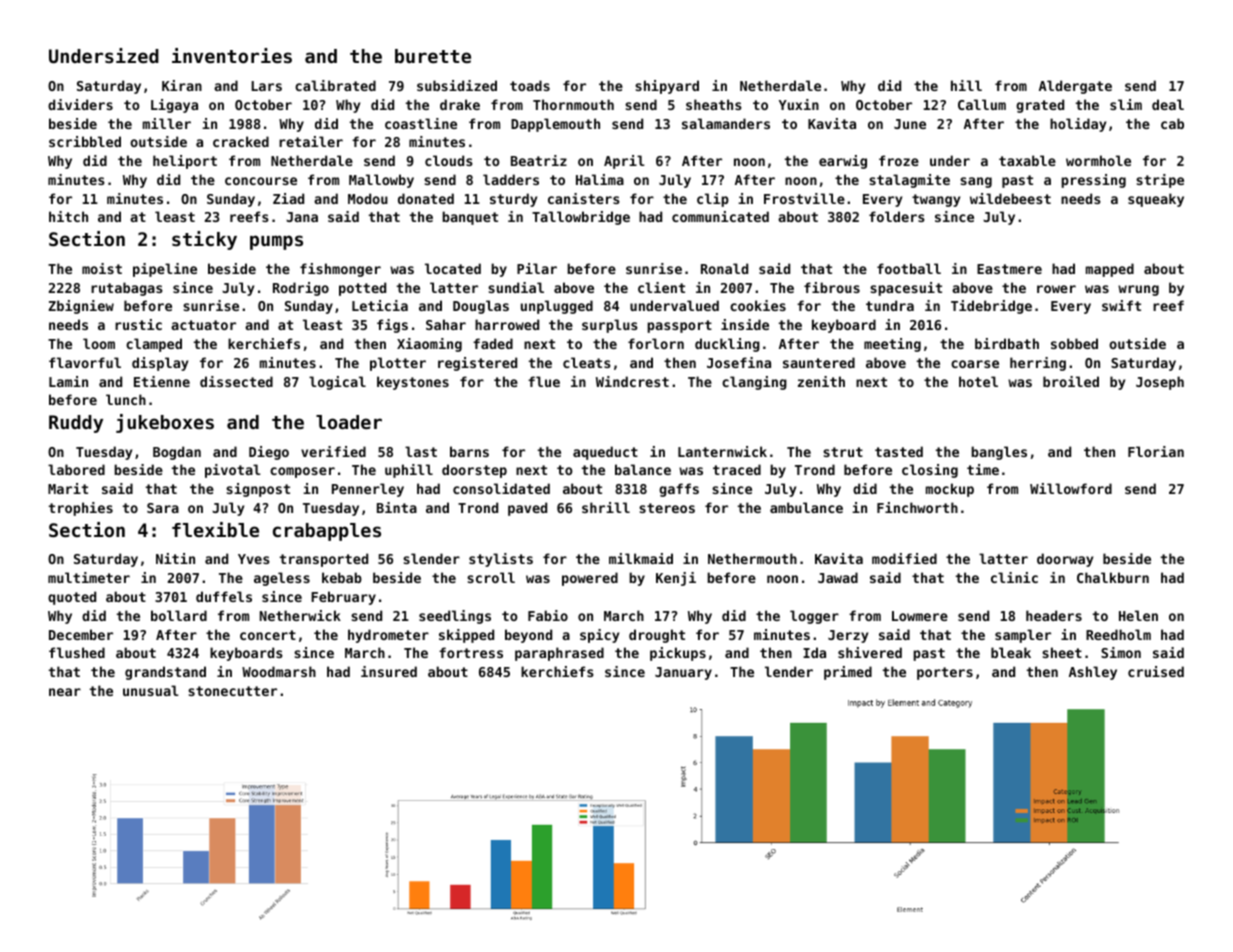 The image size is (1233, 952). What do you see at coordinates (232, 55) in the screenshot?
I see `inventories` at bounding box center [232, 55].
